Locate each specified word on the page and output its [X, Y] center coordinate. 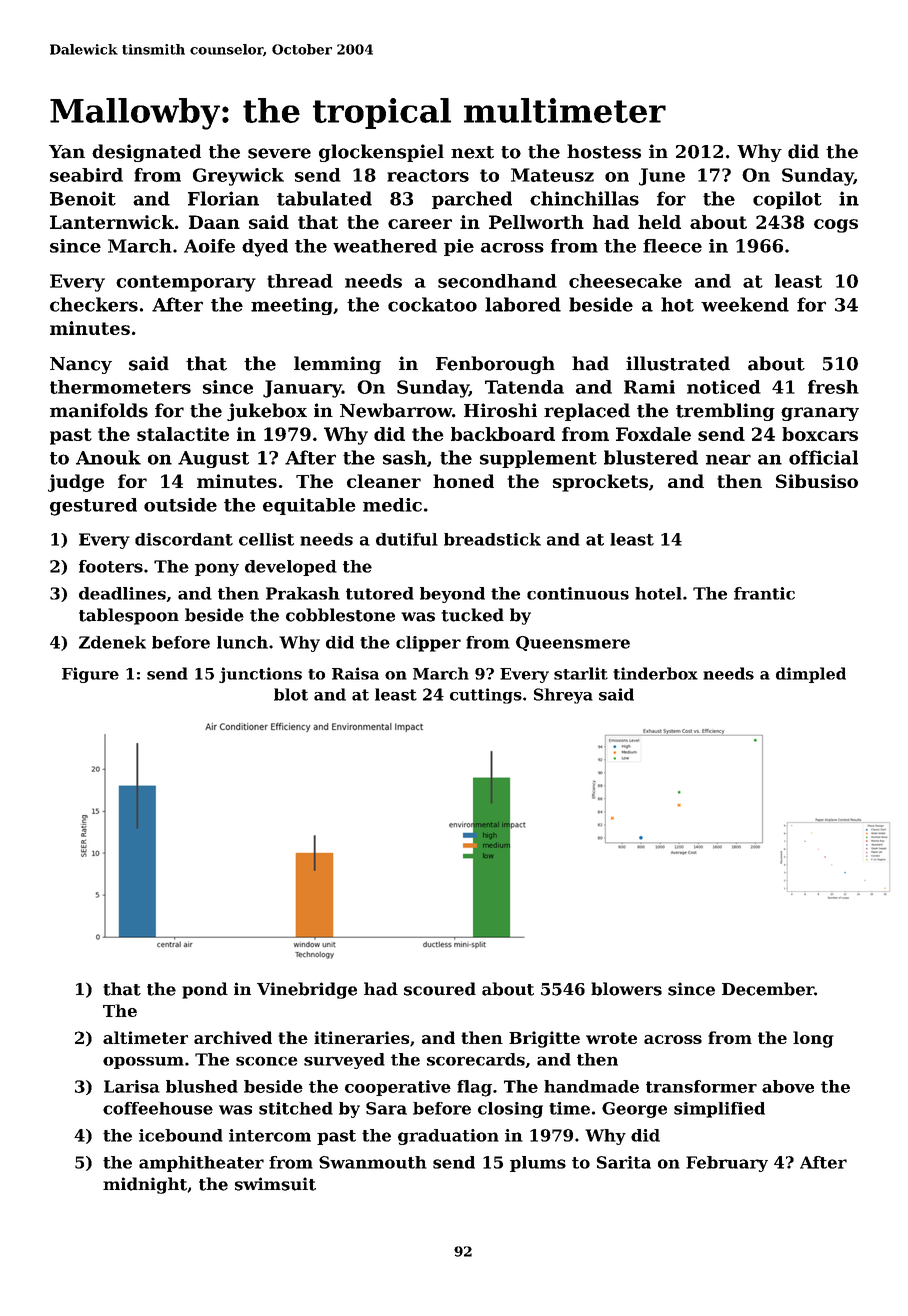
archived [233, 1037]
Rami [649, 387]
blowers [626, 989]
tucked [472, 615]
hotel [658, 593]
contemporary [186, 283]
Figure [90, 675]
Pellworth [536, 222]
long [813, 1039]
